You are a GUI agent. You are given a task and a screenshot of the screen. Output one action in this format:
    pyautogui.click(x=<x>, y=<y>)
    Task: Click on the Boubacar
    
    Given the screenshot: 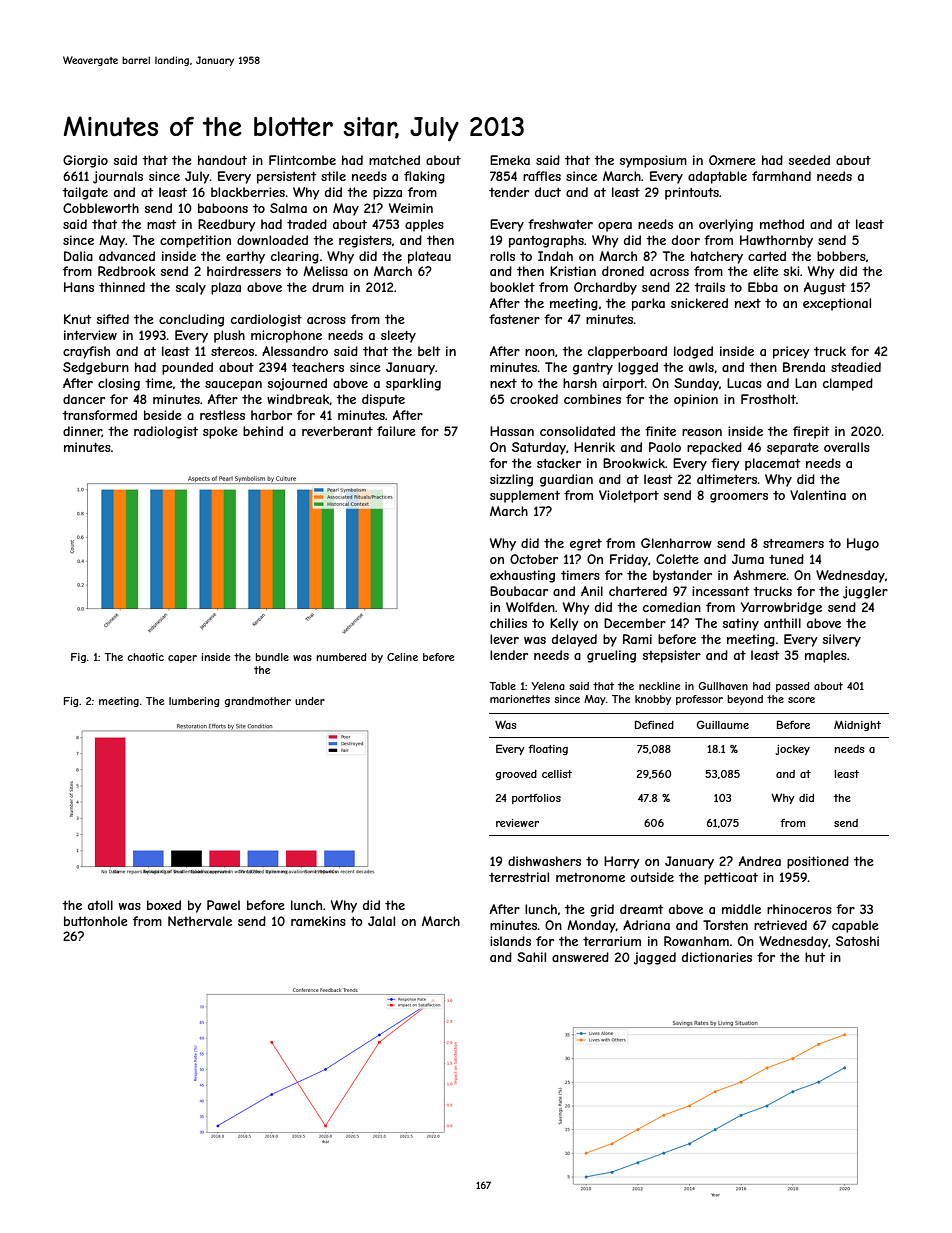 What is the action you would take?
    pyautogui.click(x=519, y=591)
